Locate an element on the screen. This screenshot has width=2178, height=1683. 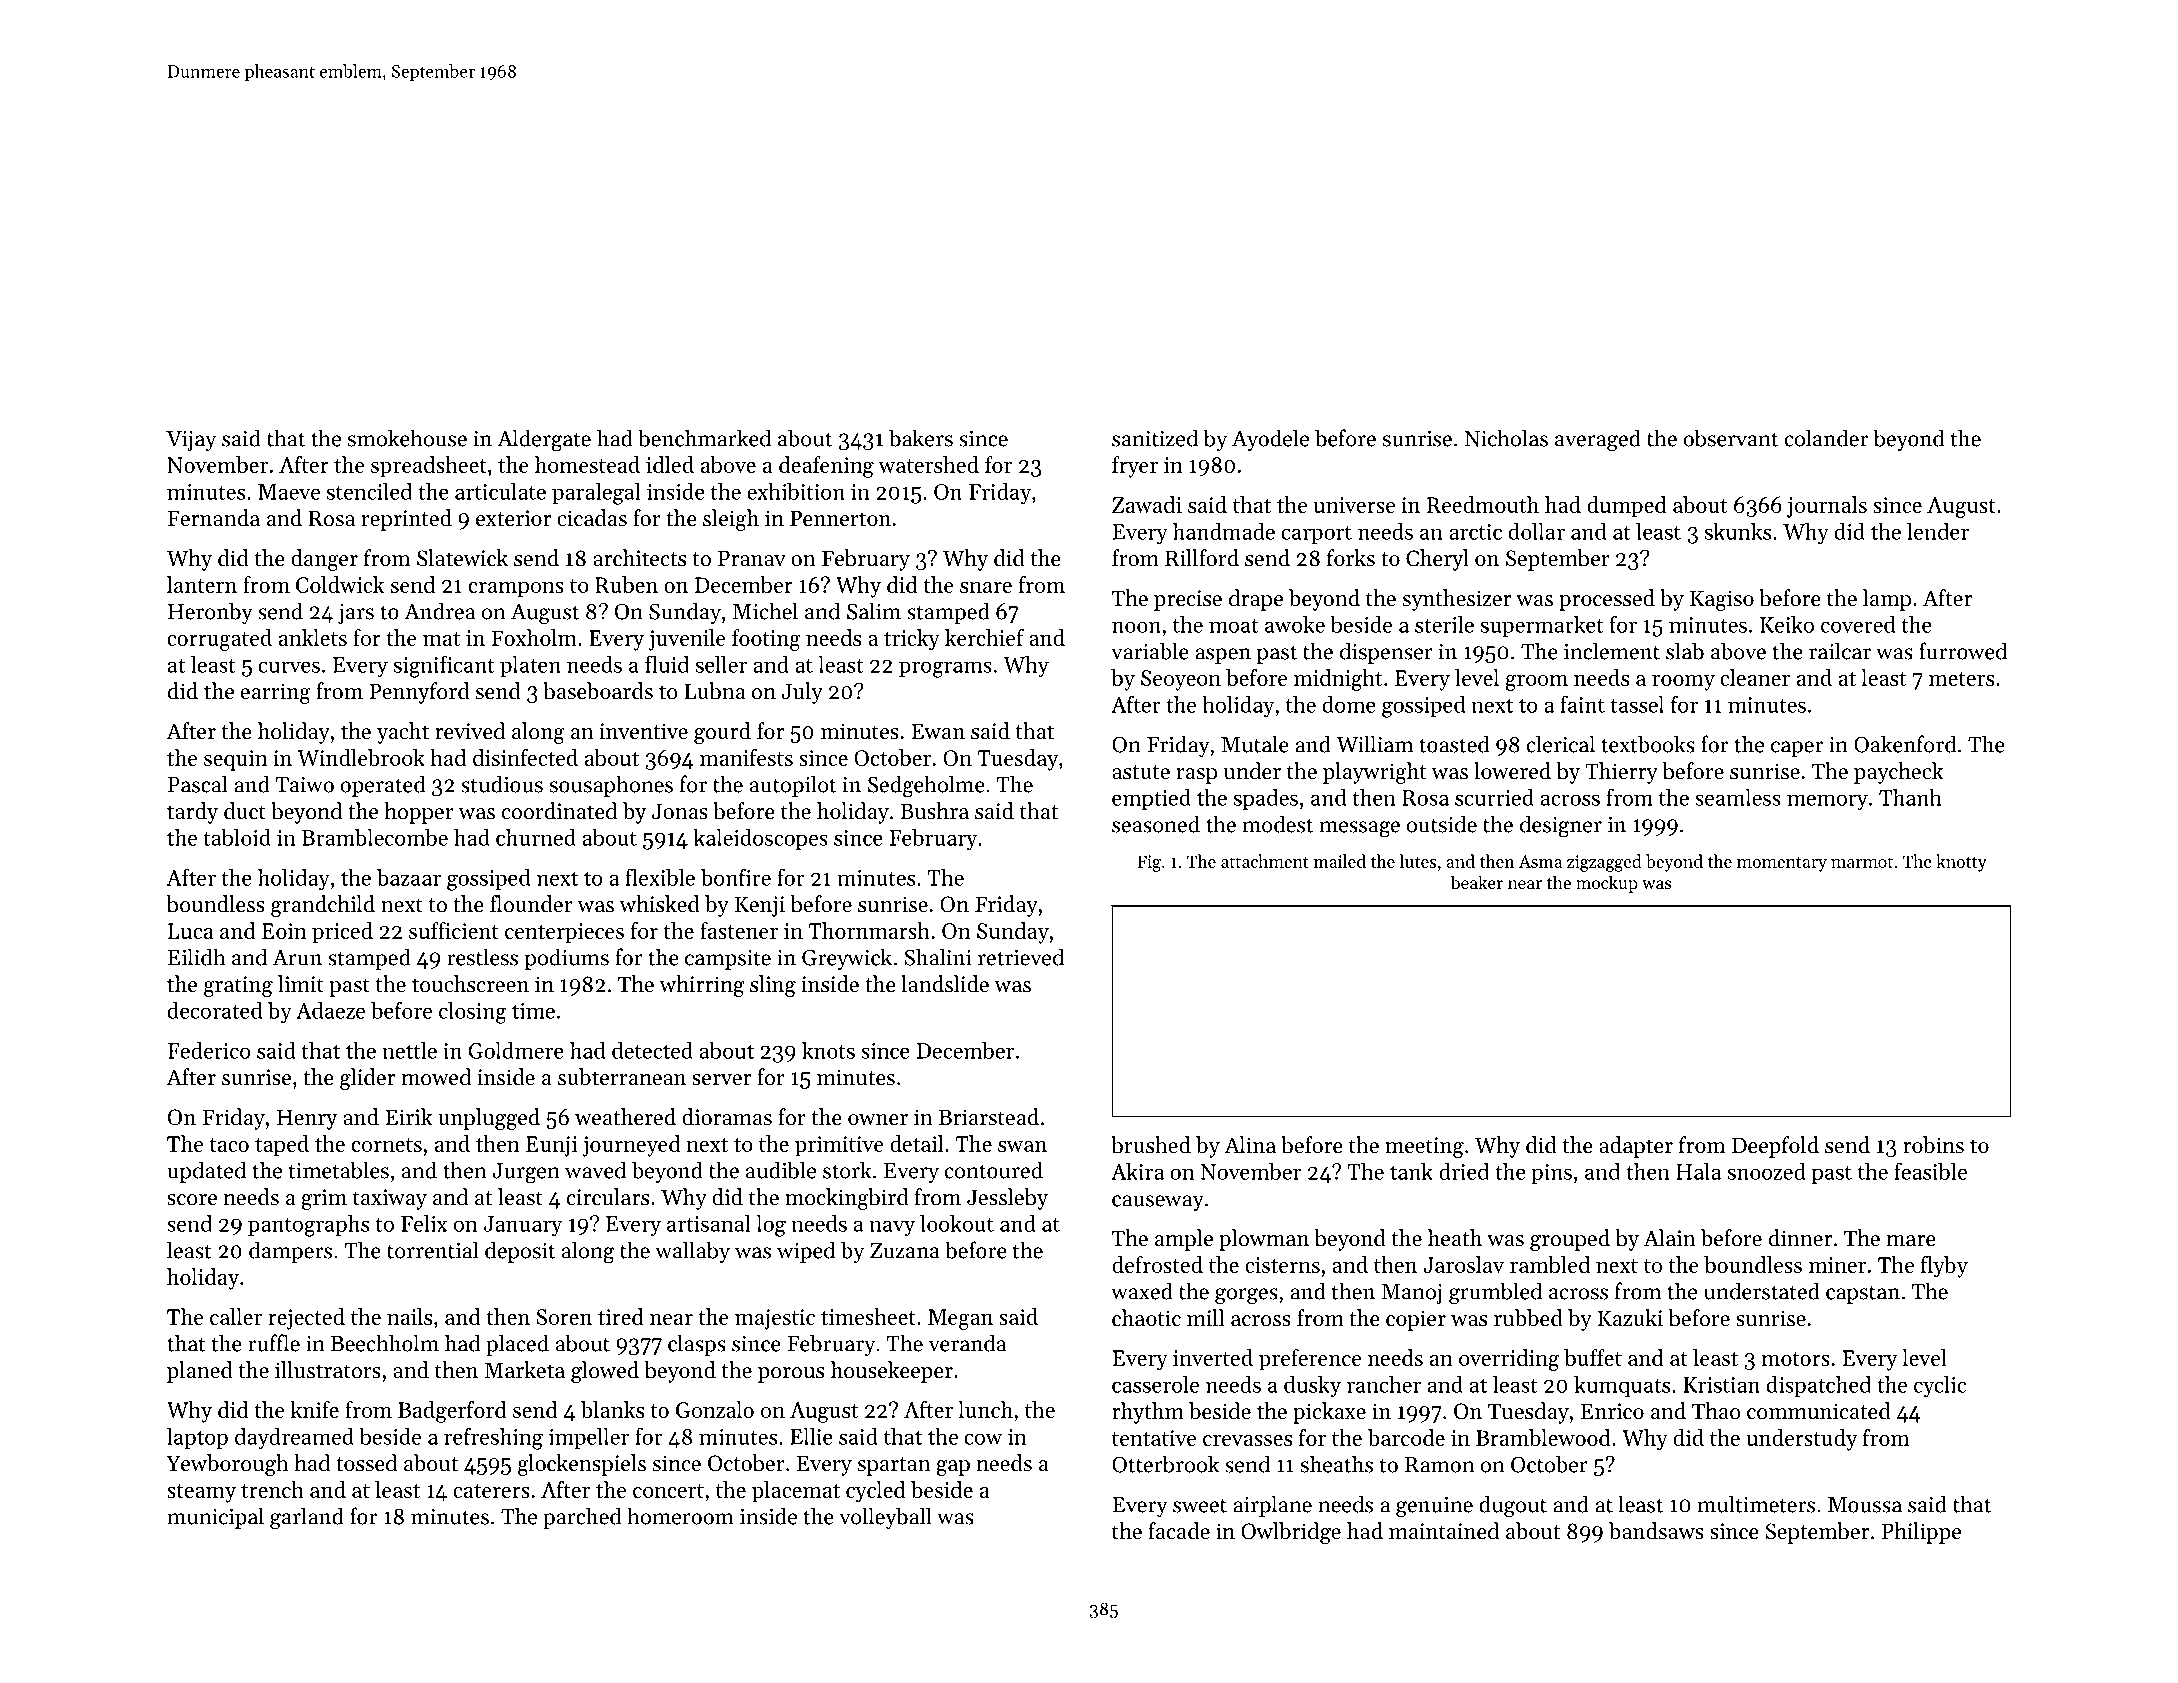
bandsaws is located at coordinates (1656, 1531).
